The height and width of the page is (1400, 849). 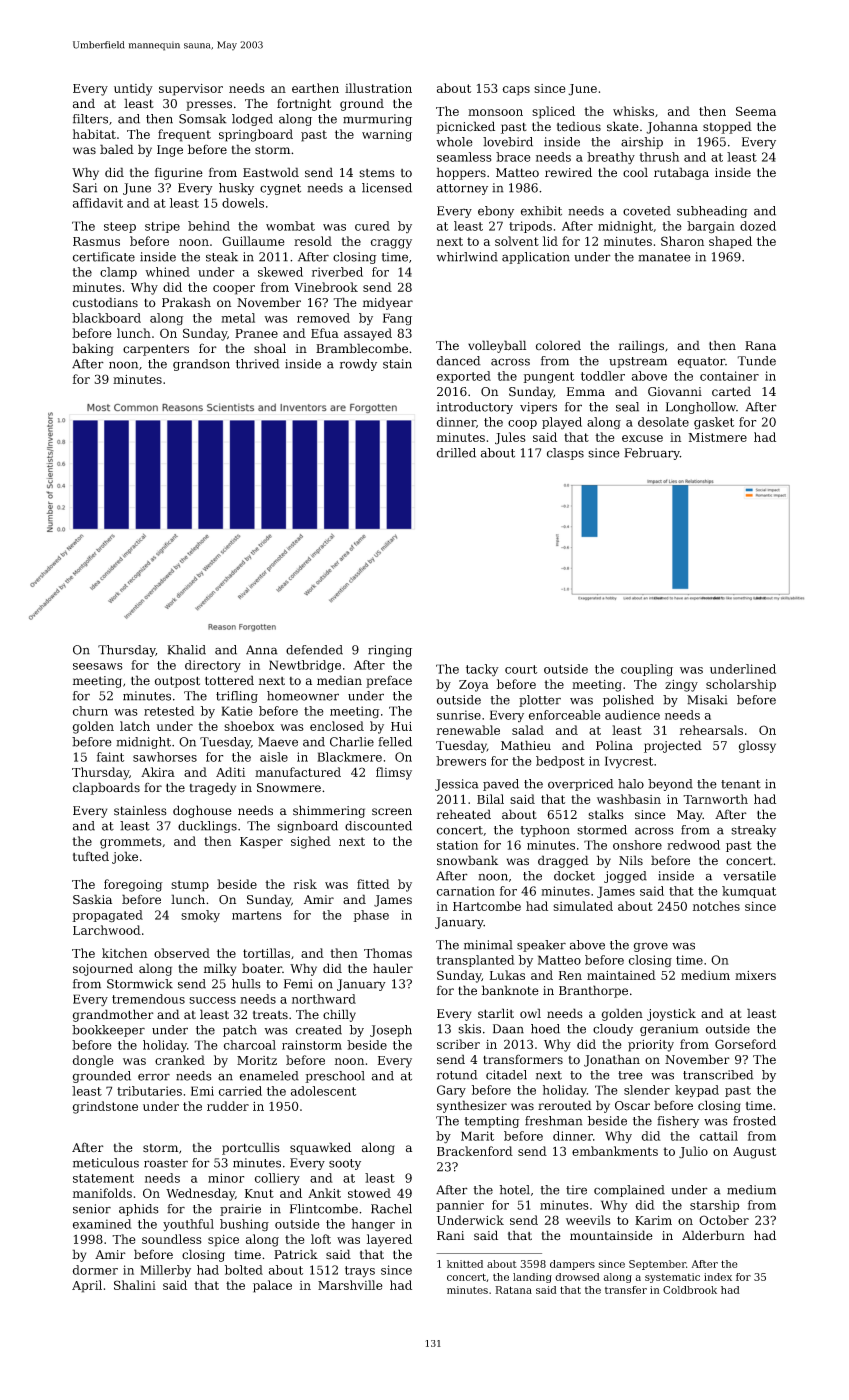 I want to click on embankments, so click(x=615, y=1151).
